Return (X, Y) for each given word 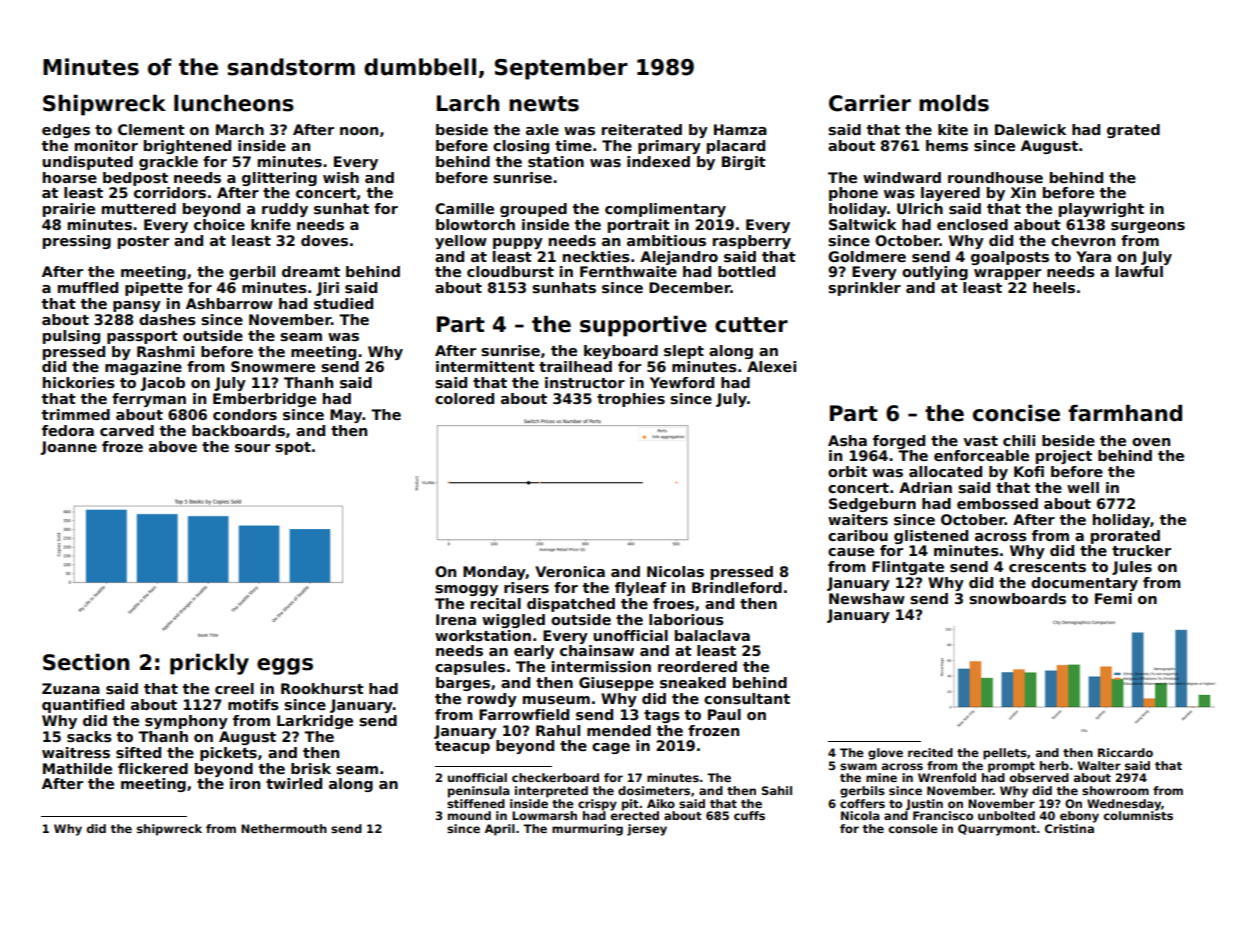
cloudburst (510, 271)
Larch (468, 103)
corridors (170, 192)
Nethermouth (284, 828)
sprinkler (864, 289)
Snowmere (273, 366)
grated (1133, 131)
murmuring (587, 830)
